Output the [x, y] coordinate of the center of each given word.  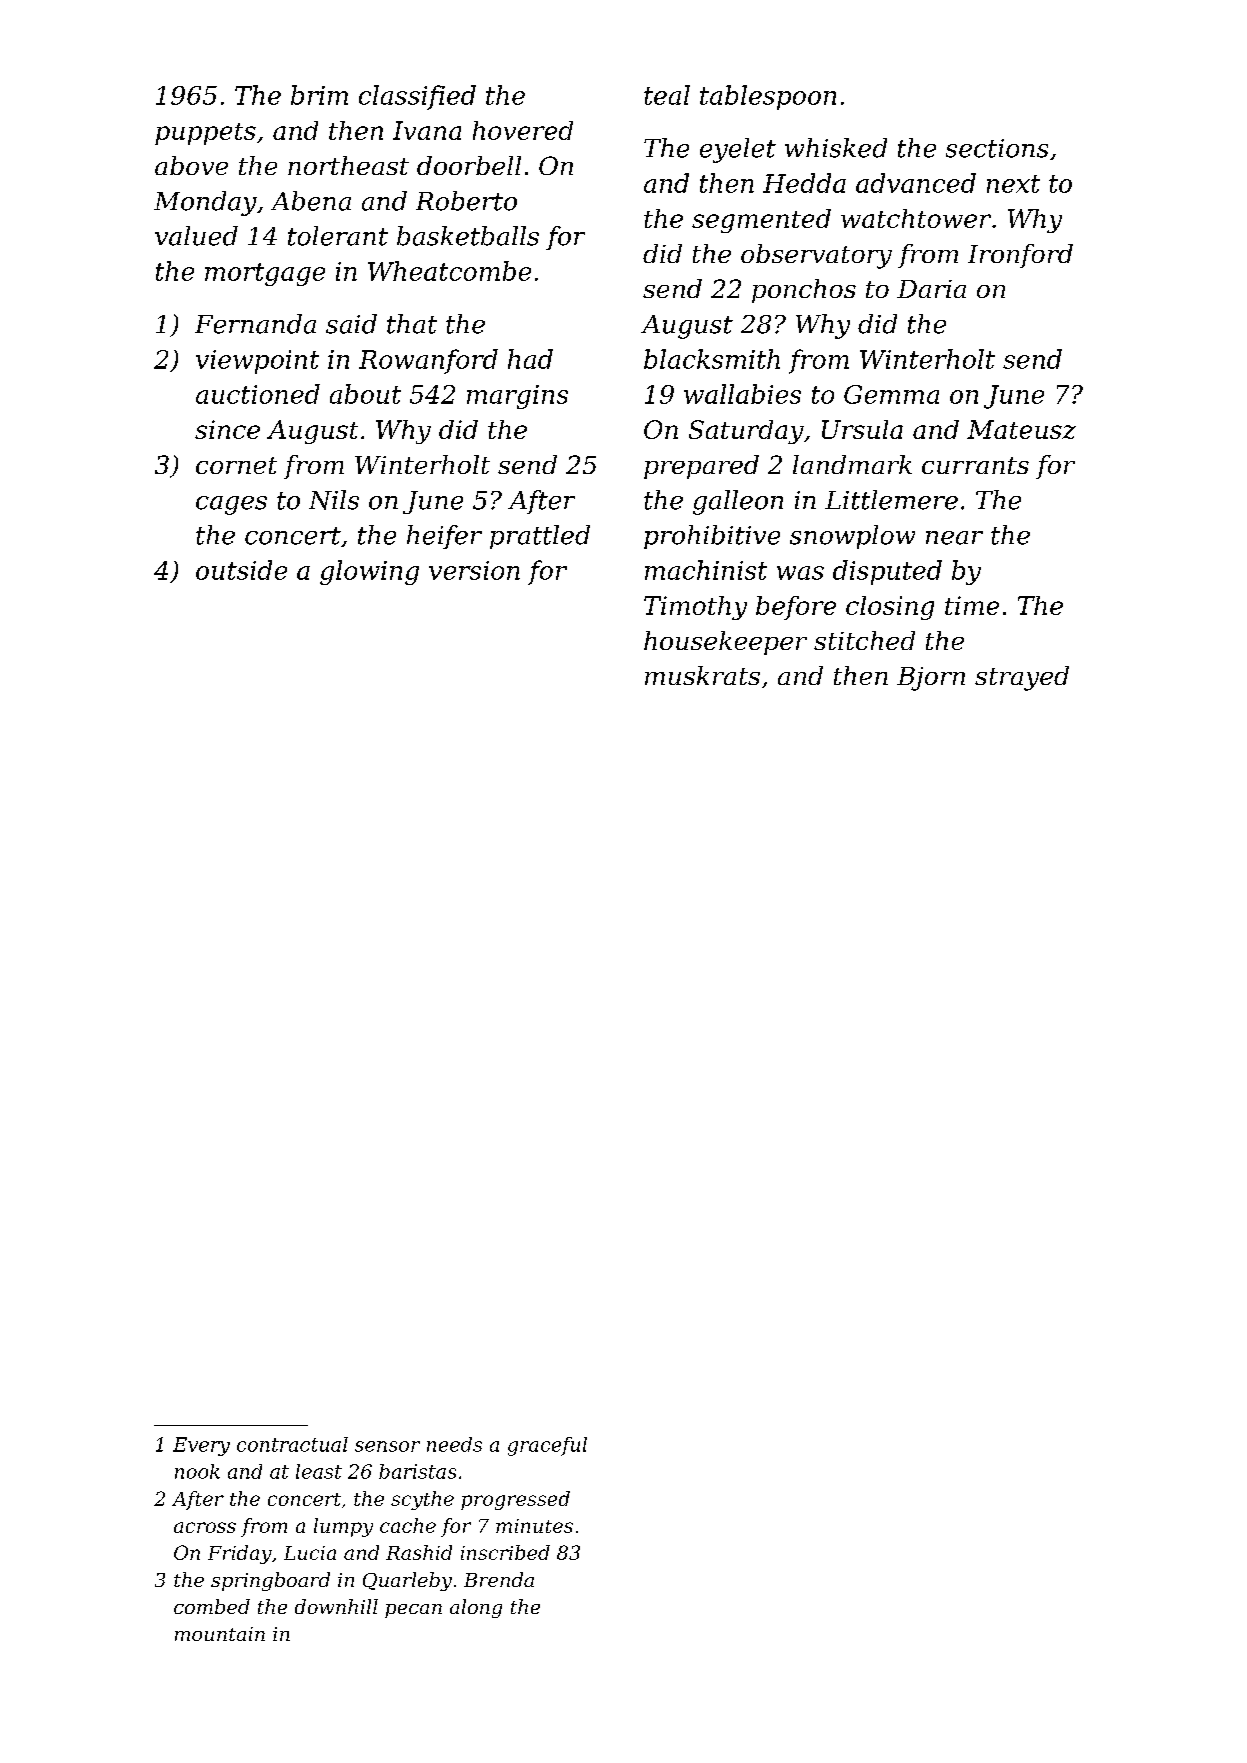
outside [241, 570]
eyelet [738, 150]
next [1013, 184]
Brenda [499, 1579]
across [205, 1527]
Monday [205, 203]
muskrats [702, 675]
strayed [1022, 678]
